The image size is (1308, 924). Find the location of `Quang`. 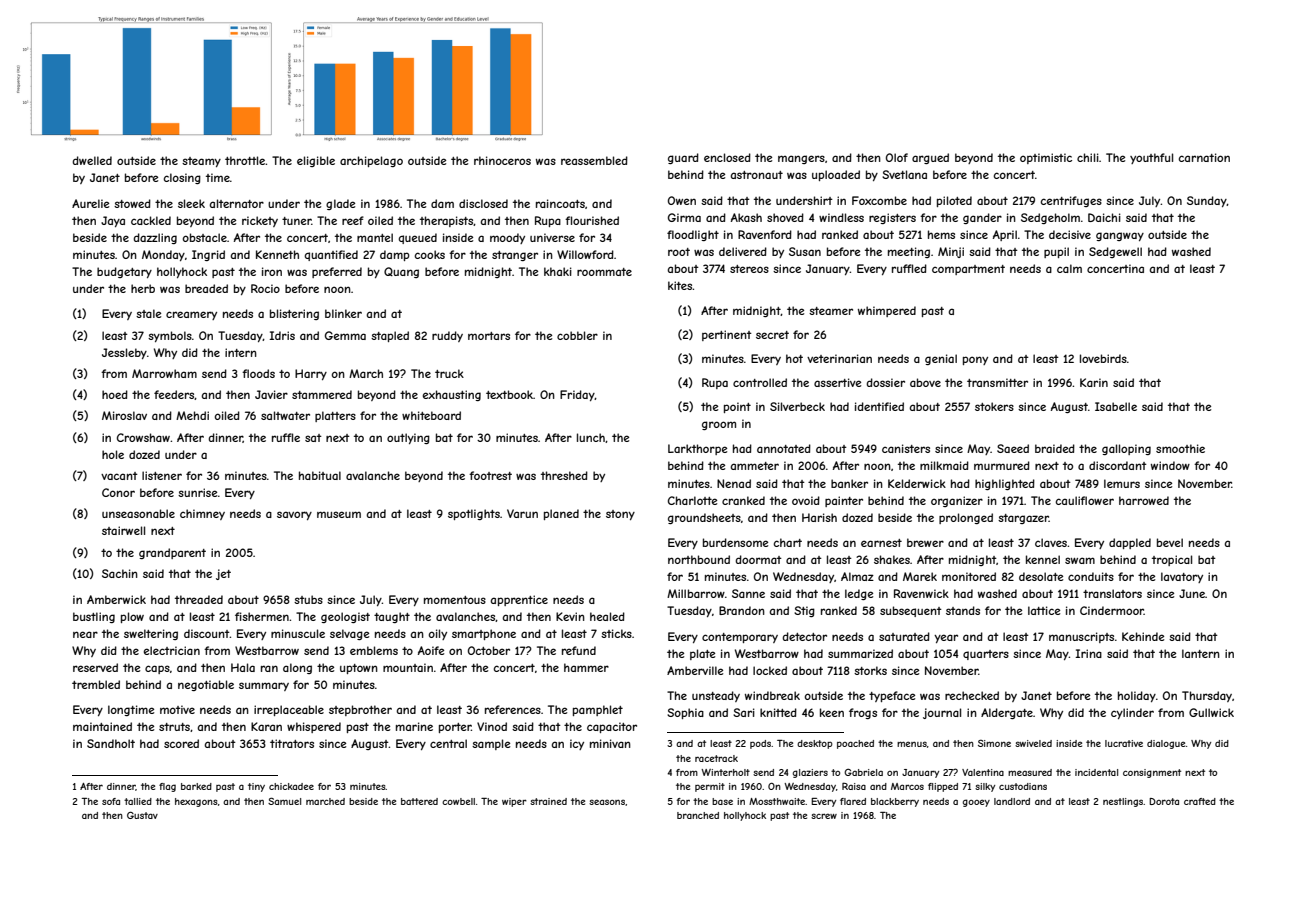

Quang is located at coordinates (401, 272).
